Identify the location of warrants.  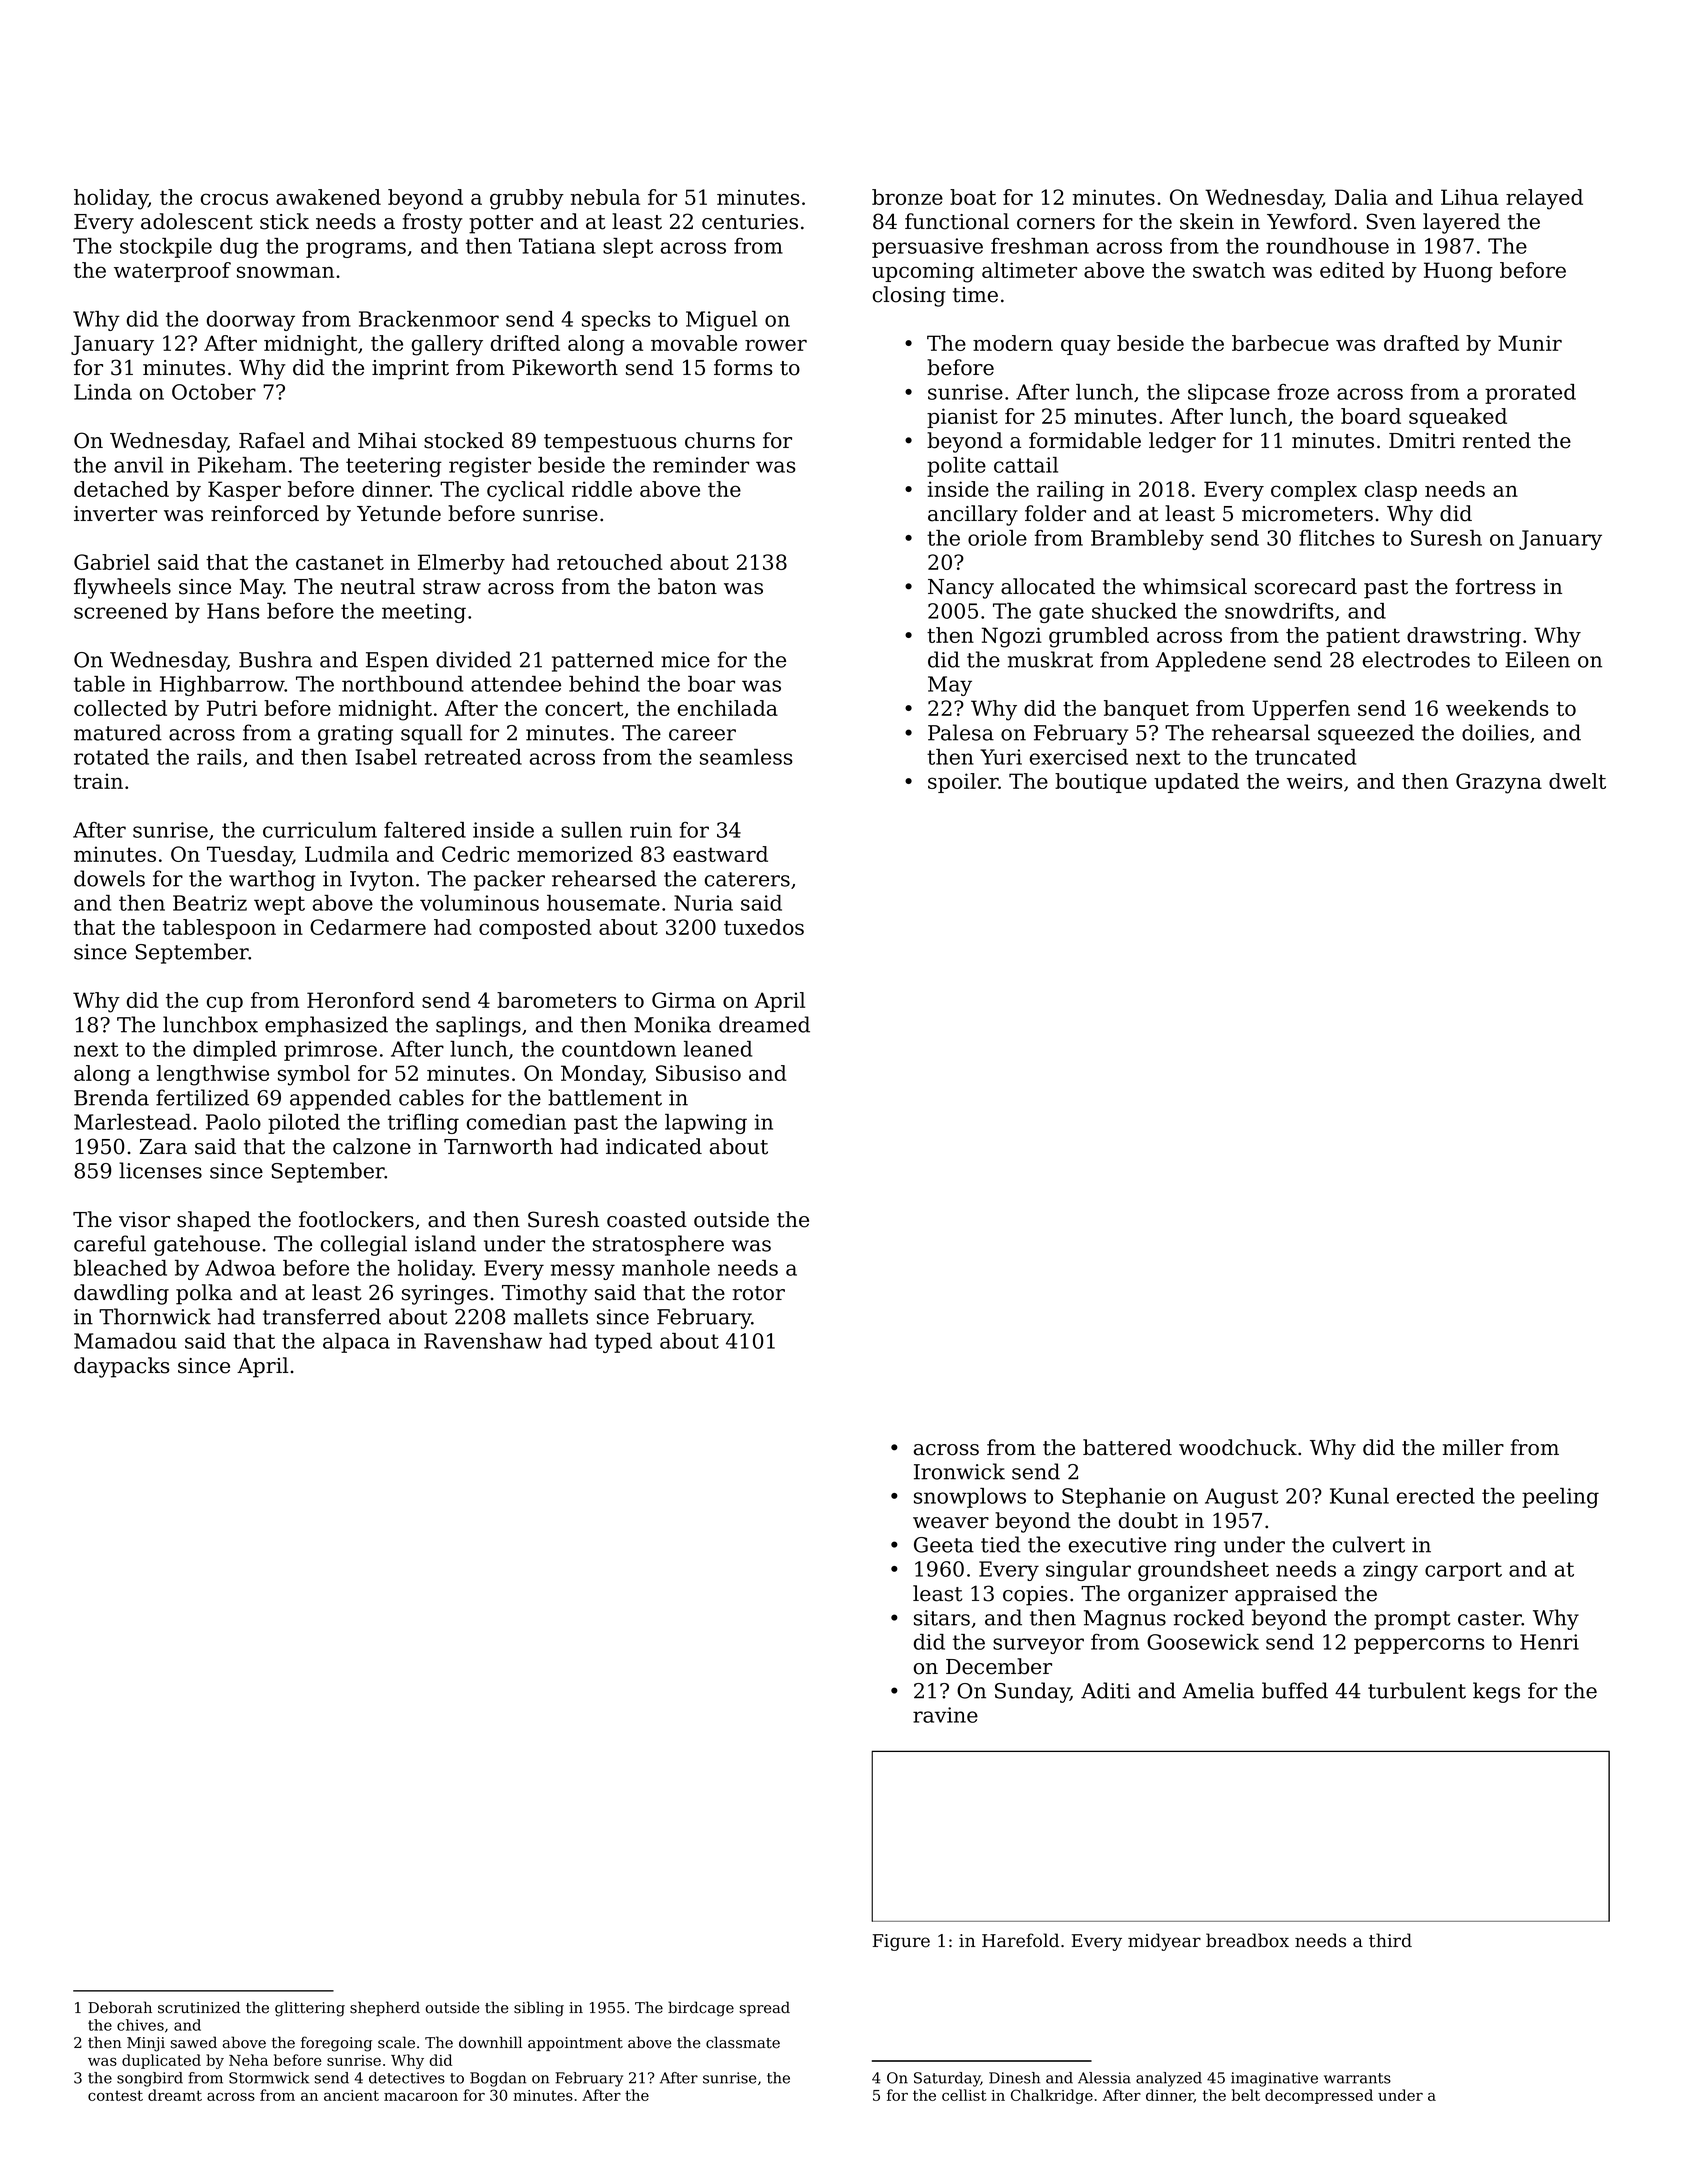
(1357, 2078).
